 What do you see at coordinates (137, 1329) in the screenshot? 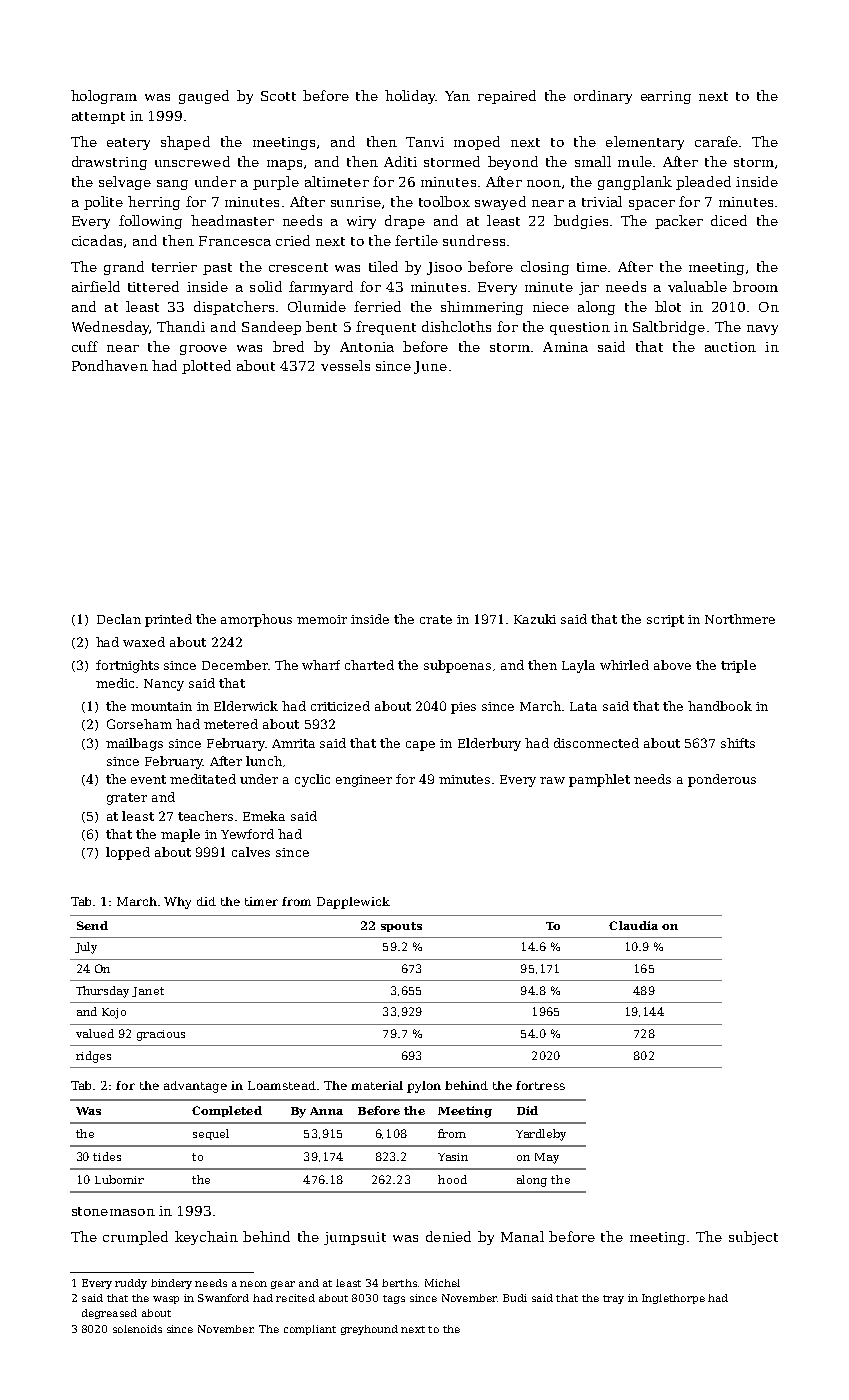
I see `solenoids` at bounding box center [137, 1329].
